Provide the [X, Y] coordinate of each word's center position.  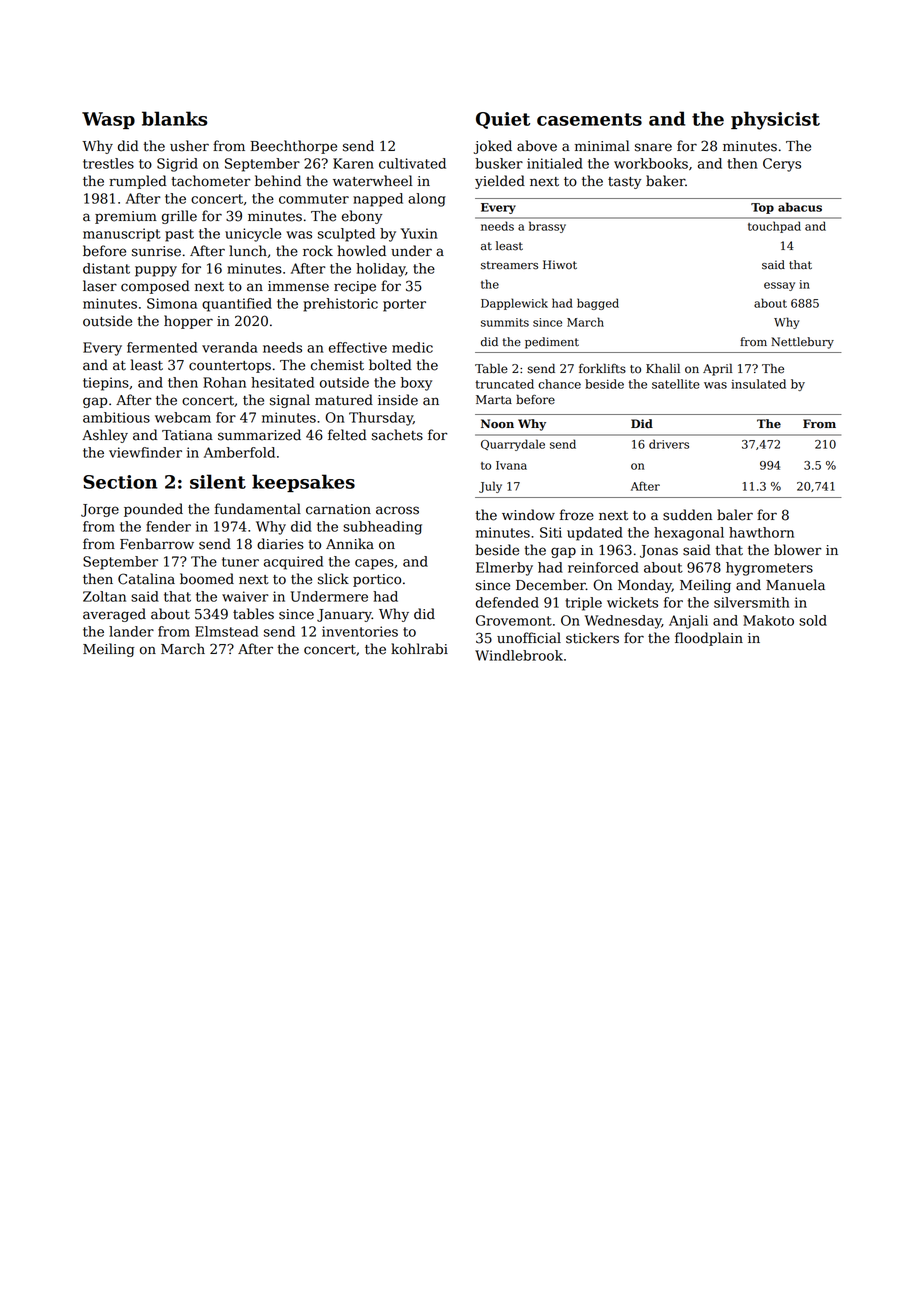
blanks [174, 118]
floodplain [709, 639]
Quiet [503, 120]
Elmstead [226, 631]
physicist [775, 120]
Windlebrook [519, 655]
